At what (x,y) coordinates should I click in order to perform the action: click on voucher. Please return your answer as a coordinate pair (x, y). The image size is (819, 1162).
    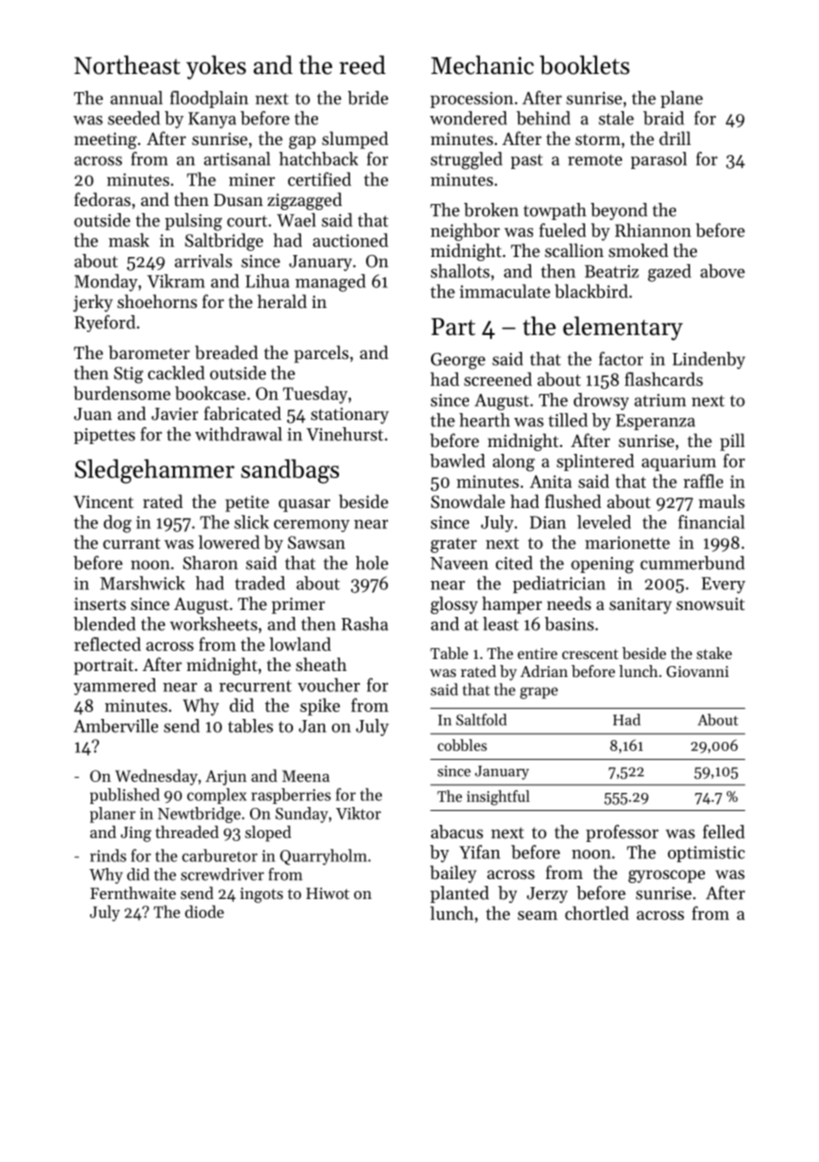
    Looking at the image, I should click on (329, 685).
